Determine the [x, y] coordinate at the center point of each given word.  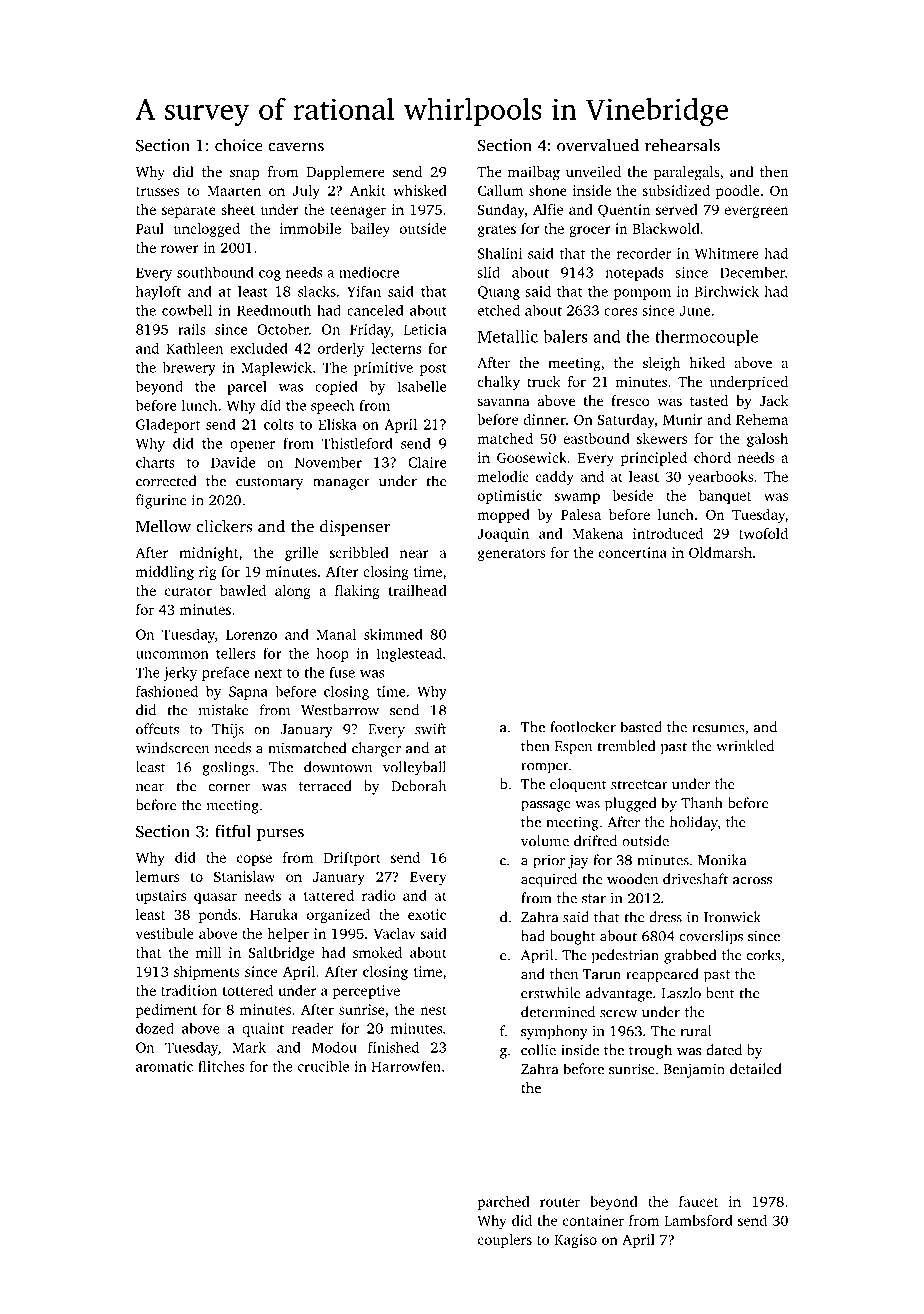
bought [572, 937]
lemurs [157, 876]
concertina [633, 552]
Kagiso [575, 1241]
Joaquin [503, 535]
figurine [161, 501]
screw [618, 1014]
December [752, 272]
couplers [505, 1241]
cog [270, 275]
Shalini [500, 253]
